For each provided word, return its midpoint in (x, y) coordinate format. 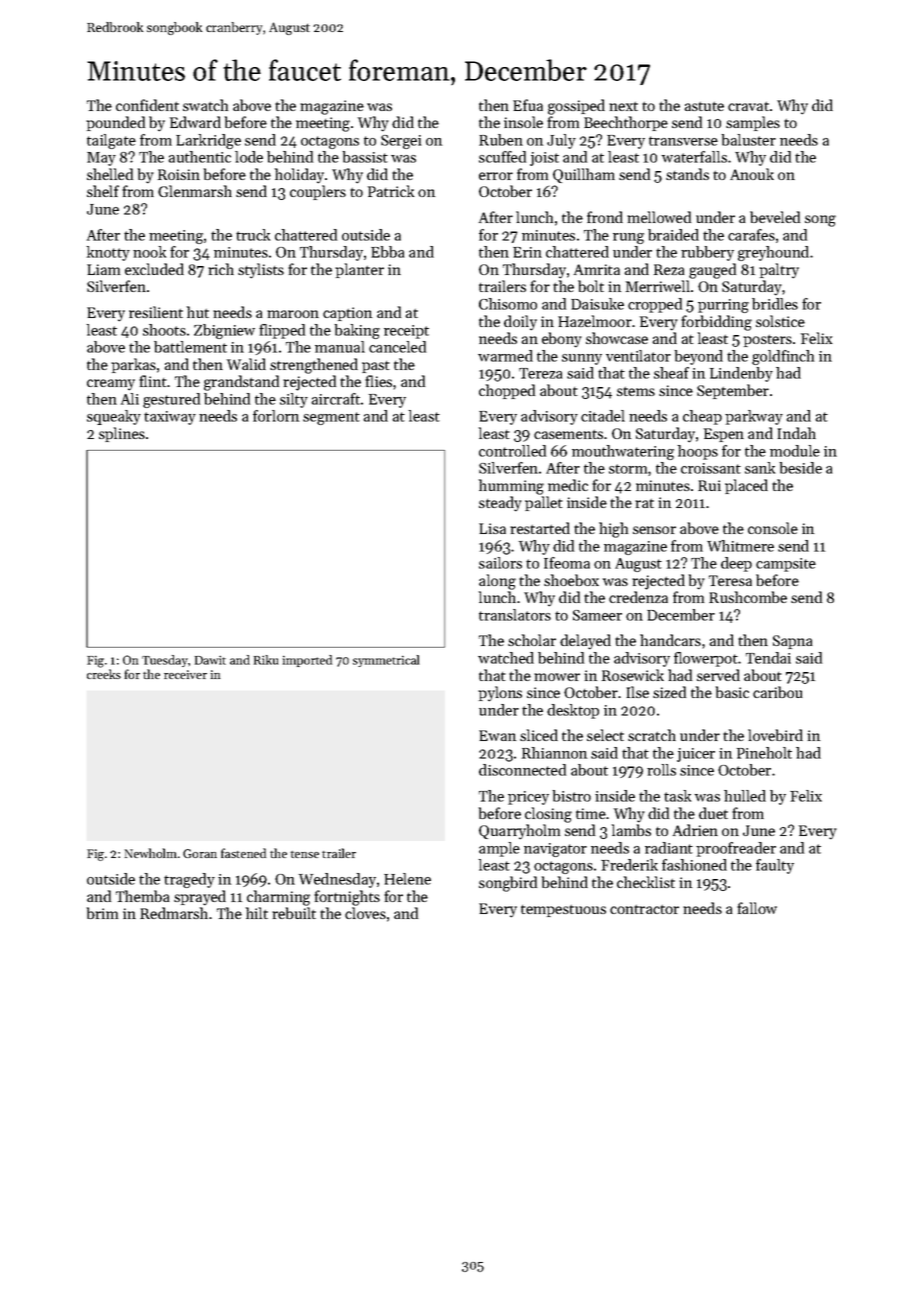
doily (520, 323)
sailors (500, 563)
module (795, 451)
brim (102, 913)
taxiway (170, 418)
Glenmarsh (195, 191)
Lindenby (741, 374)
